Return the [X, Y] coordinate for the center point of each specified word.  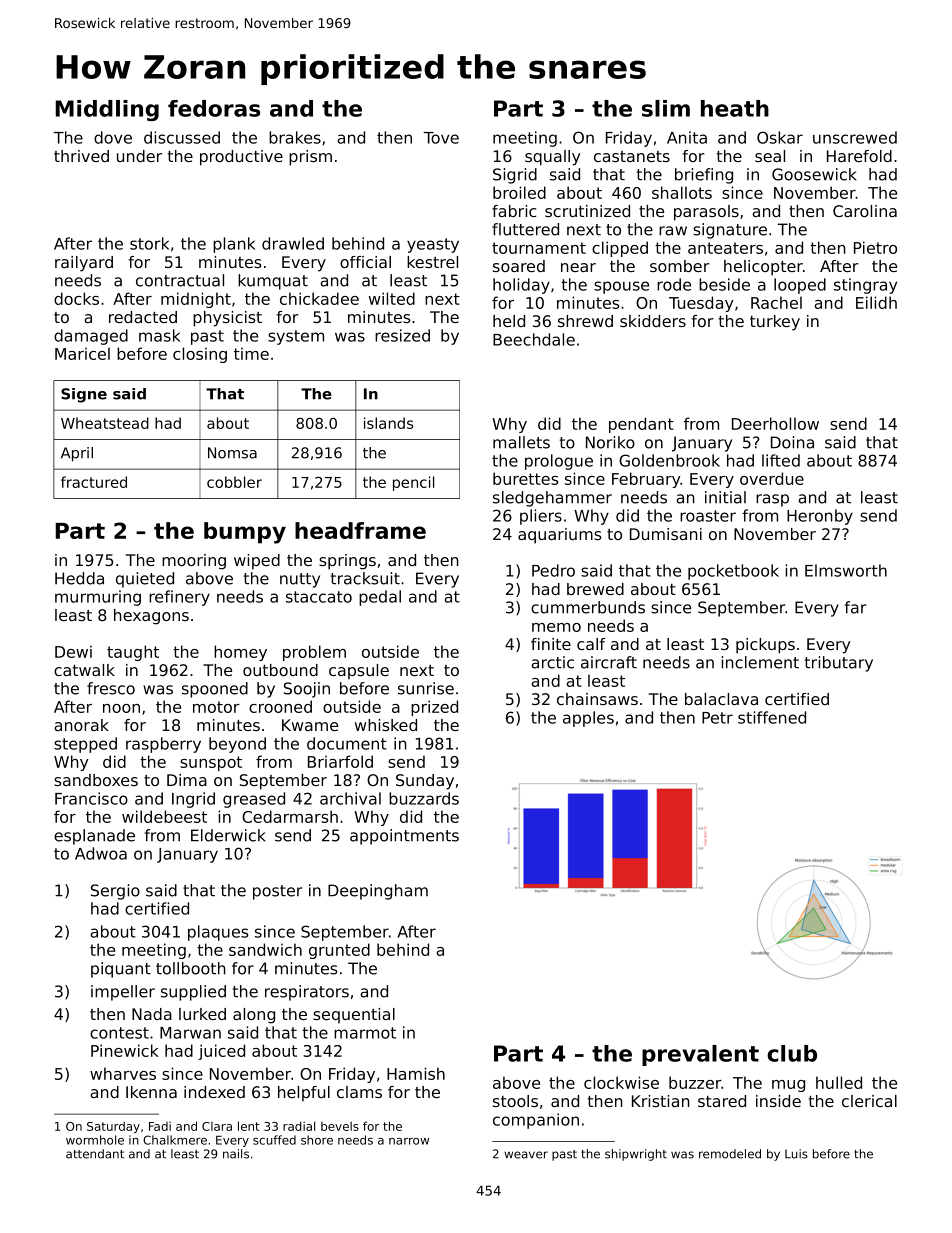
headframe [360, 530]
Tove [441, 138]
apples [588, 719]
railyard [84, 264]
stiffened [772, 717]
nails [236, 1154]
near [578, 267]
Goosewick [814, 174]
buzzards [424, 798]
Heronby [820, 517]
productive [241, 158]
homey [240, 653]
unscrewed [855, 137]
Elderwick [228, 835]
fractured [94, 482]
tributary [839, 664]
